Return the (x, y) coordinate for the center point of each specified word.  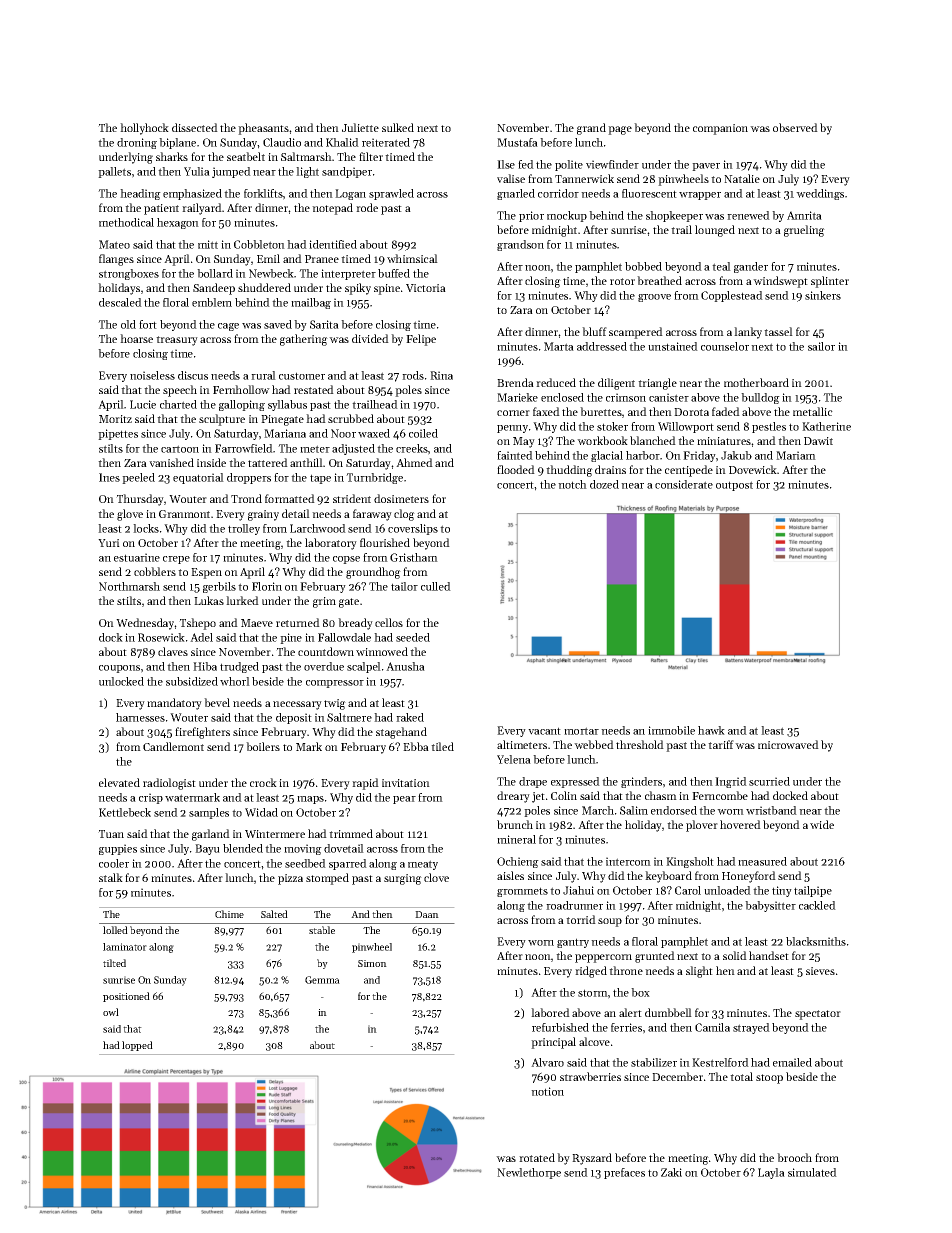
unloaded (727, 890)
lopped (137, 1046)
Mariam (796, 455)
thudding (569, 471)
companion (720, 129)
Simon (372, 963)
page (620, 130)
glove (130, 515)
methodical (126, 222)
